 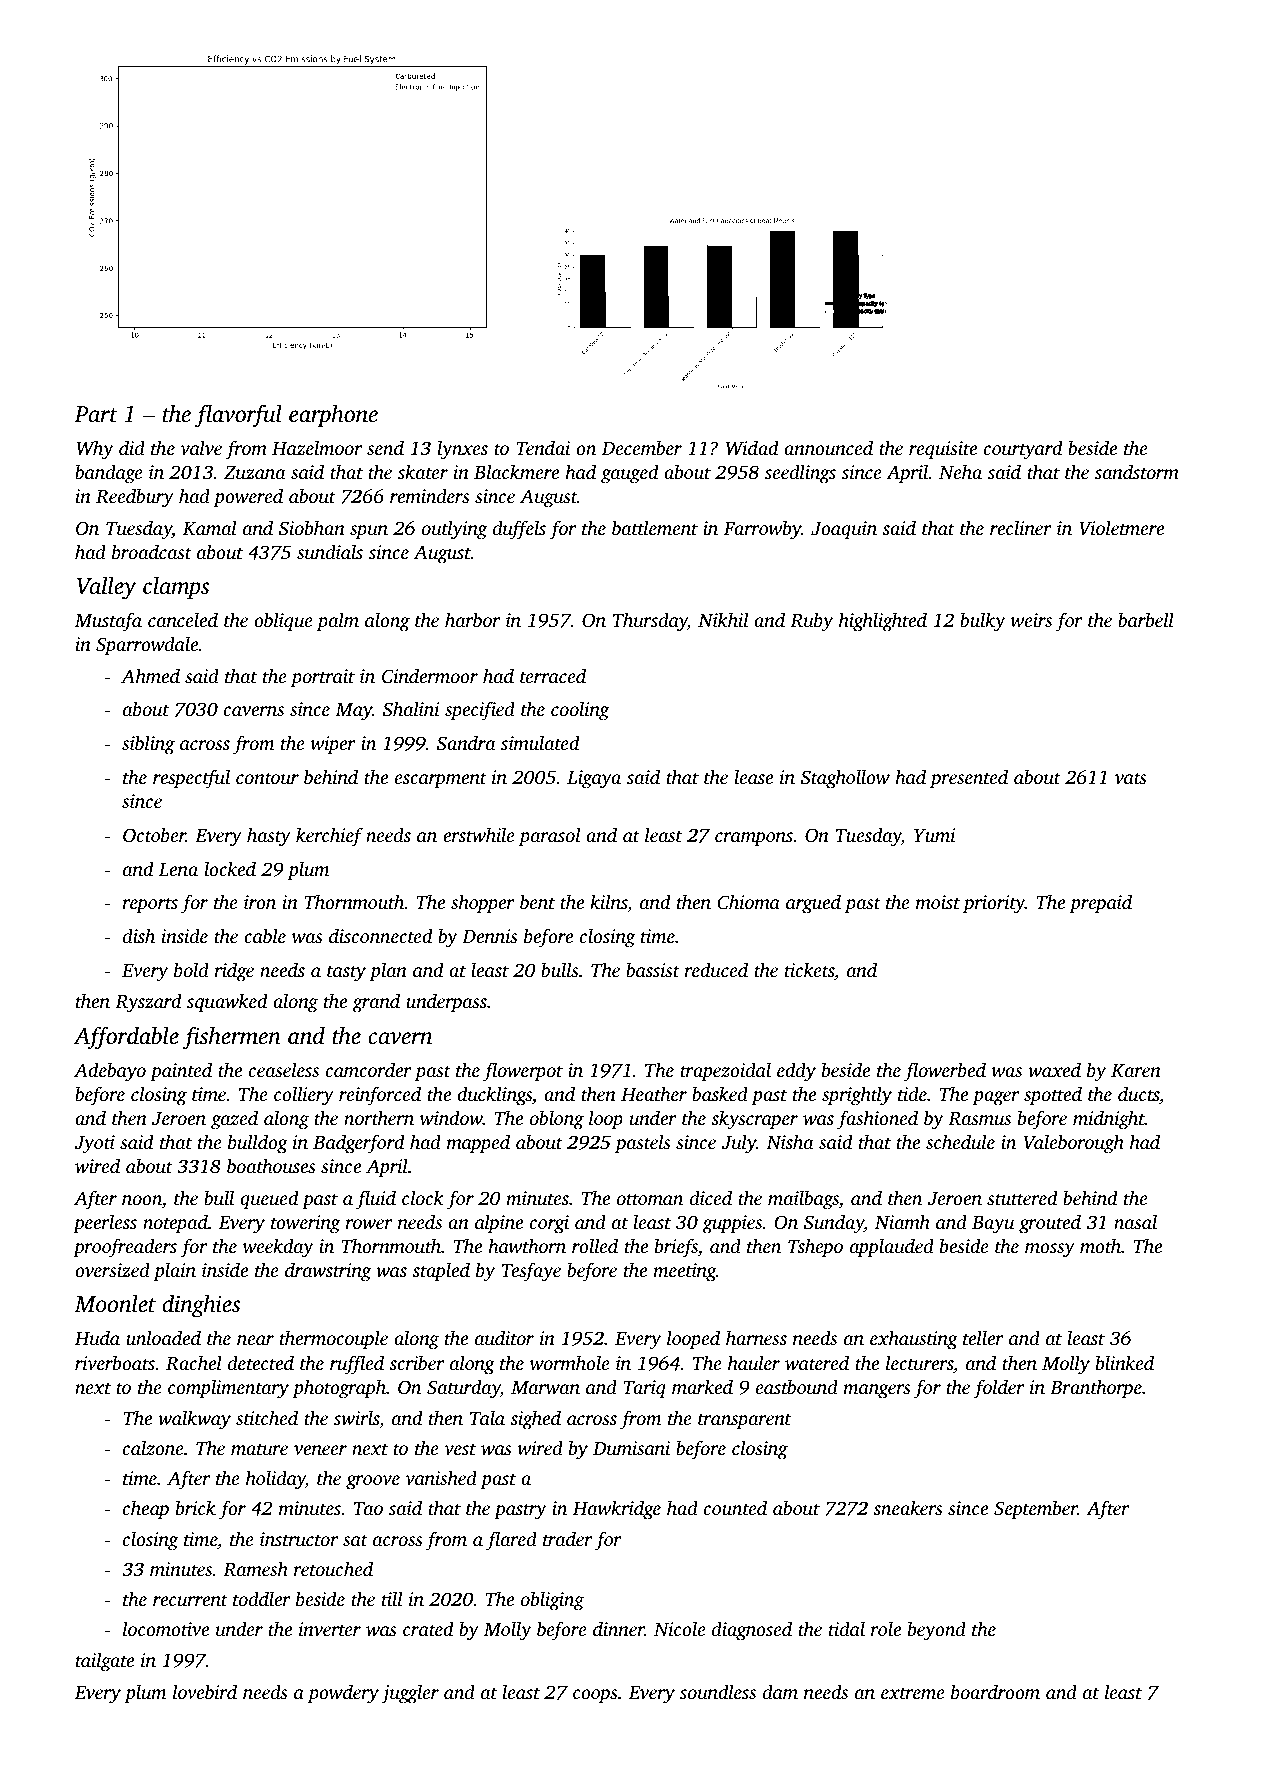 I want to click on mailbags, so click(x=803, y=1200).
